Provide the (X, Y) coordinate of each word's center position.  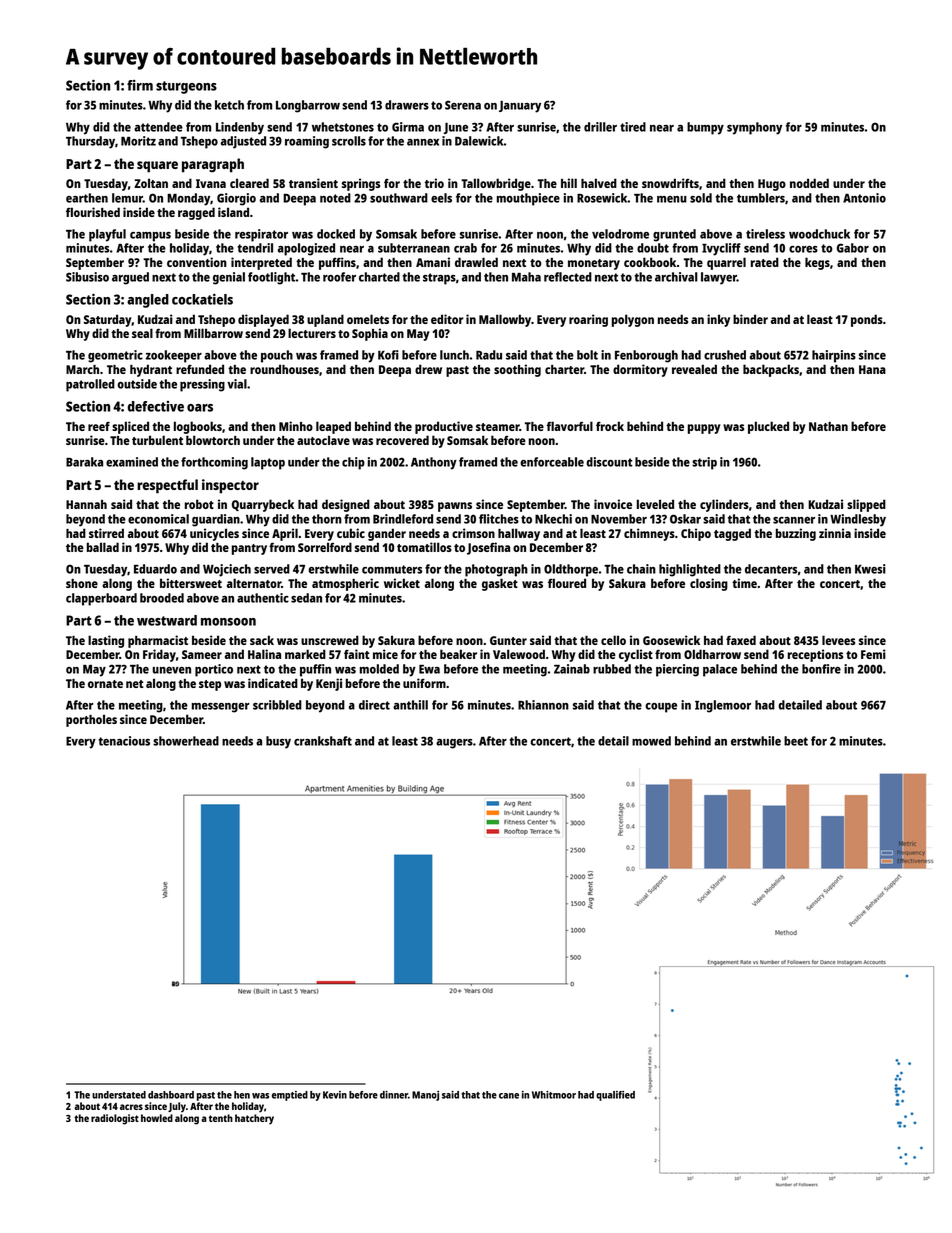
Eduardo (155, 569)
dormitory (640, 370)
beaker (458, 654)
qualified (615, 1096)
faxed (741, 640)
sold (701, 198)
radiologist (115, 1119)
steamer (497, 427)
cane (509, 1096)
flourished (93, 212)
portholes (91, 720)
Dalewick (479, 141)
